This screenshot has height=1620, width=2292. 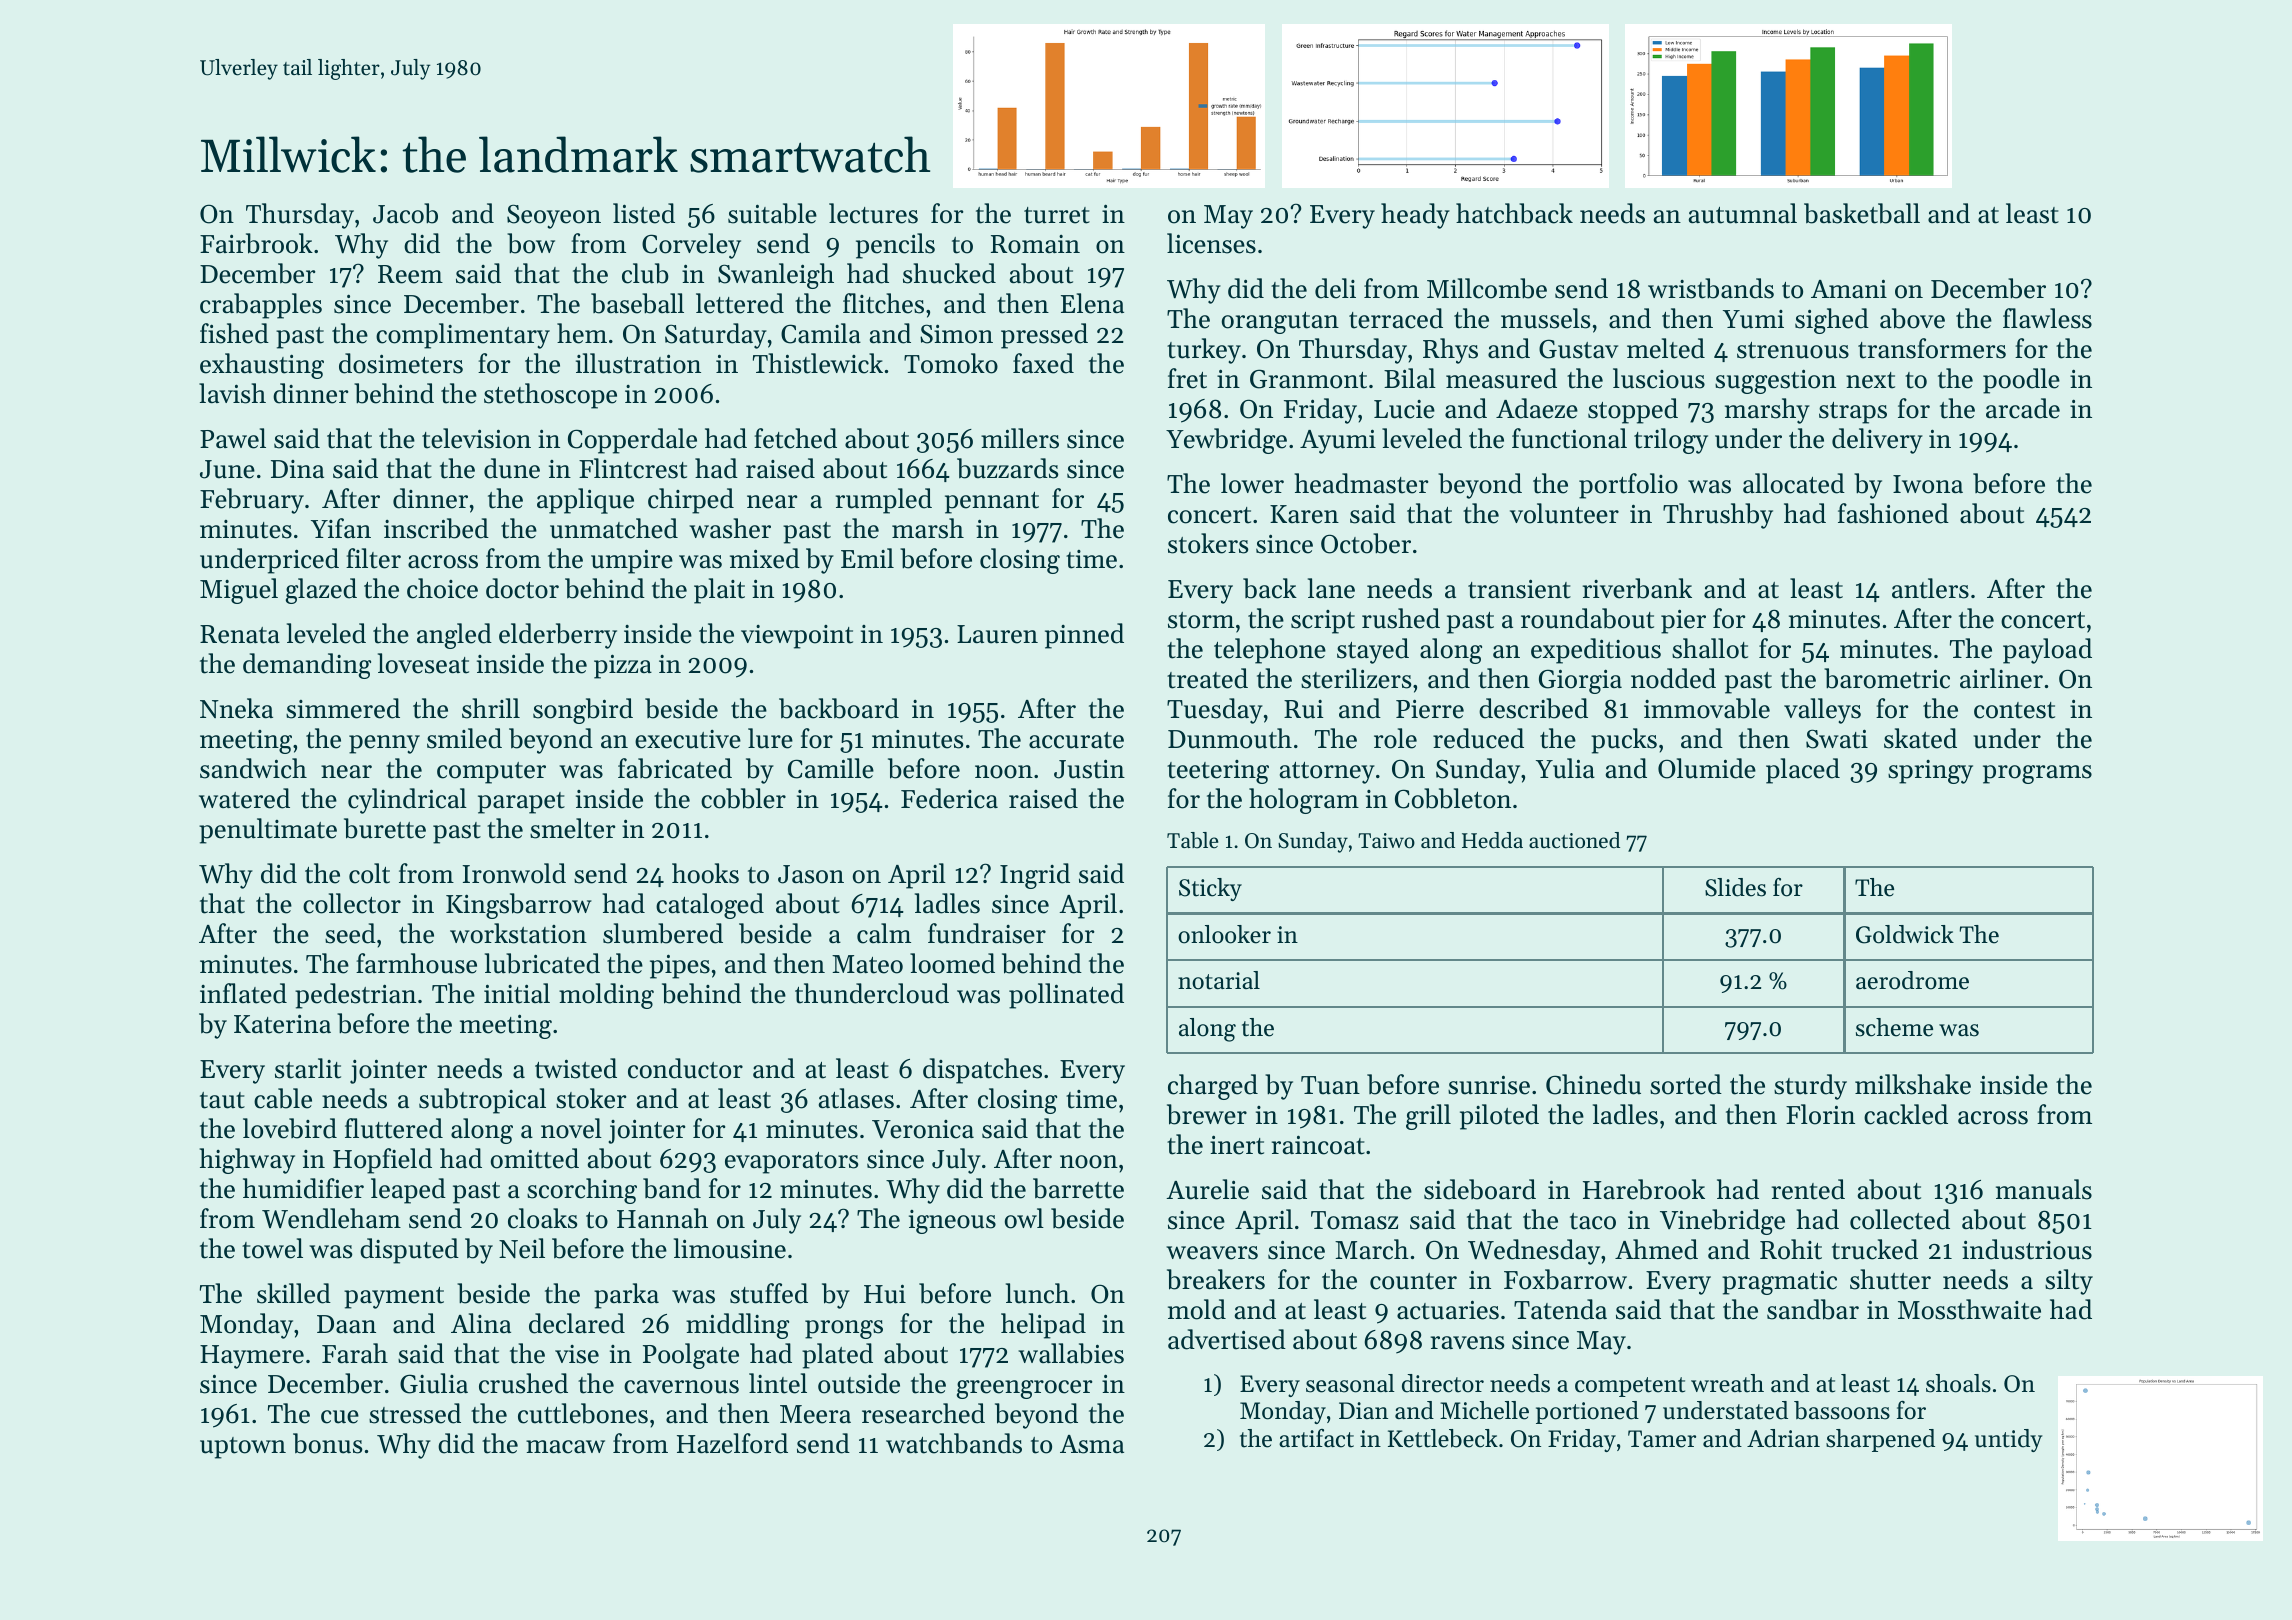 I want to click on atlases, so click(x=856, y=1098).
